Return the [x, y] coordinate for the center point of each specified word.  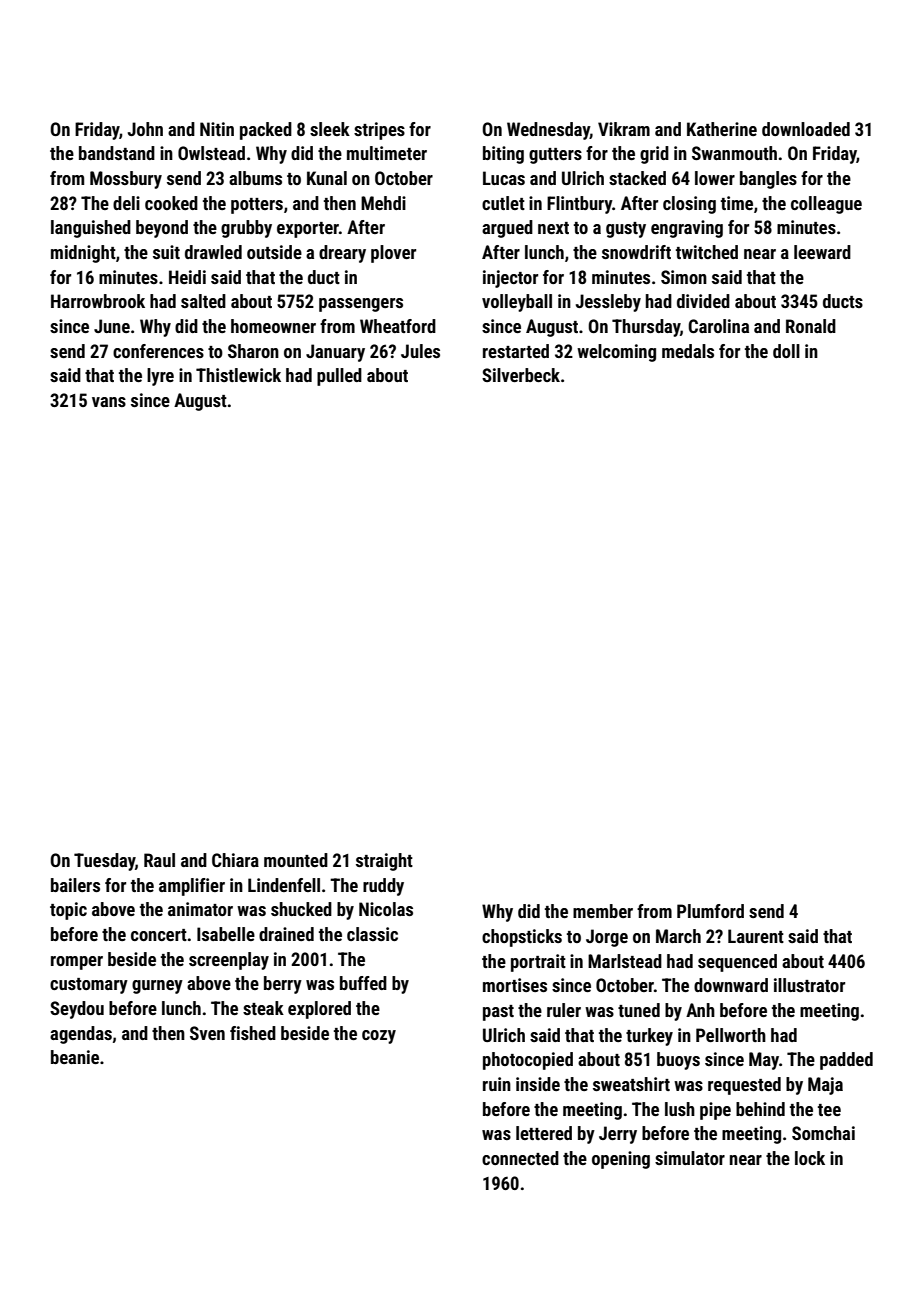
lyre [160, 377]
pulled [339, 377]
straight [384, 862]
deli [126, 203]
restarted [516, 351]
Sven [207, 1033]
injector [510, 279]
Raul [159, 860]
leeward [822, 252]
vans [109, 402]
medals [688, 351]
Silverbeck [521, 375]
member [603, 911]
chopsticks [522, 938]
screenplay [229, 961]
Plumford [710, 911]
